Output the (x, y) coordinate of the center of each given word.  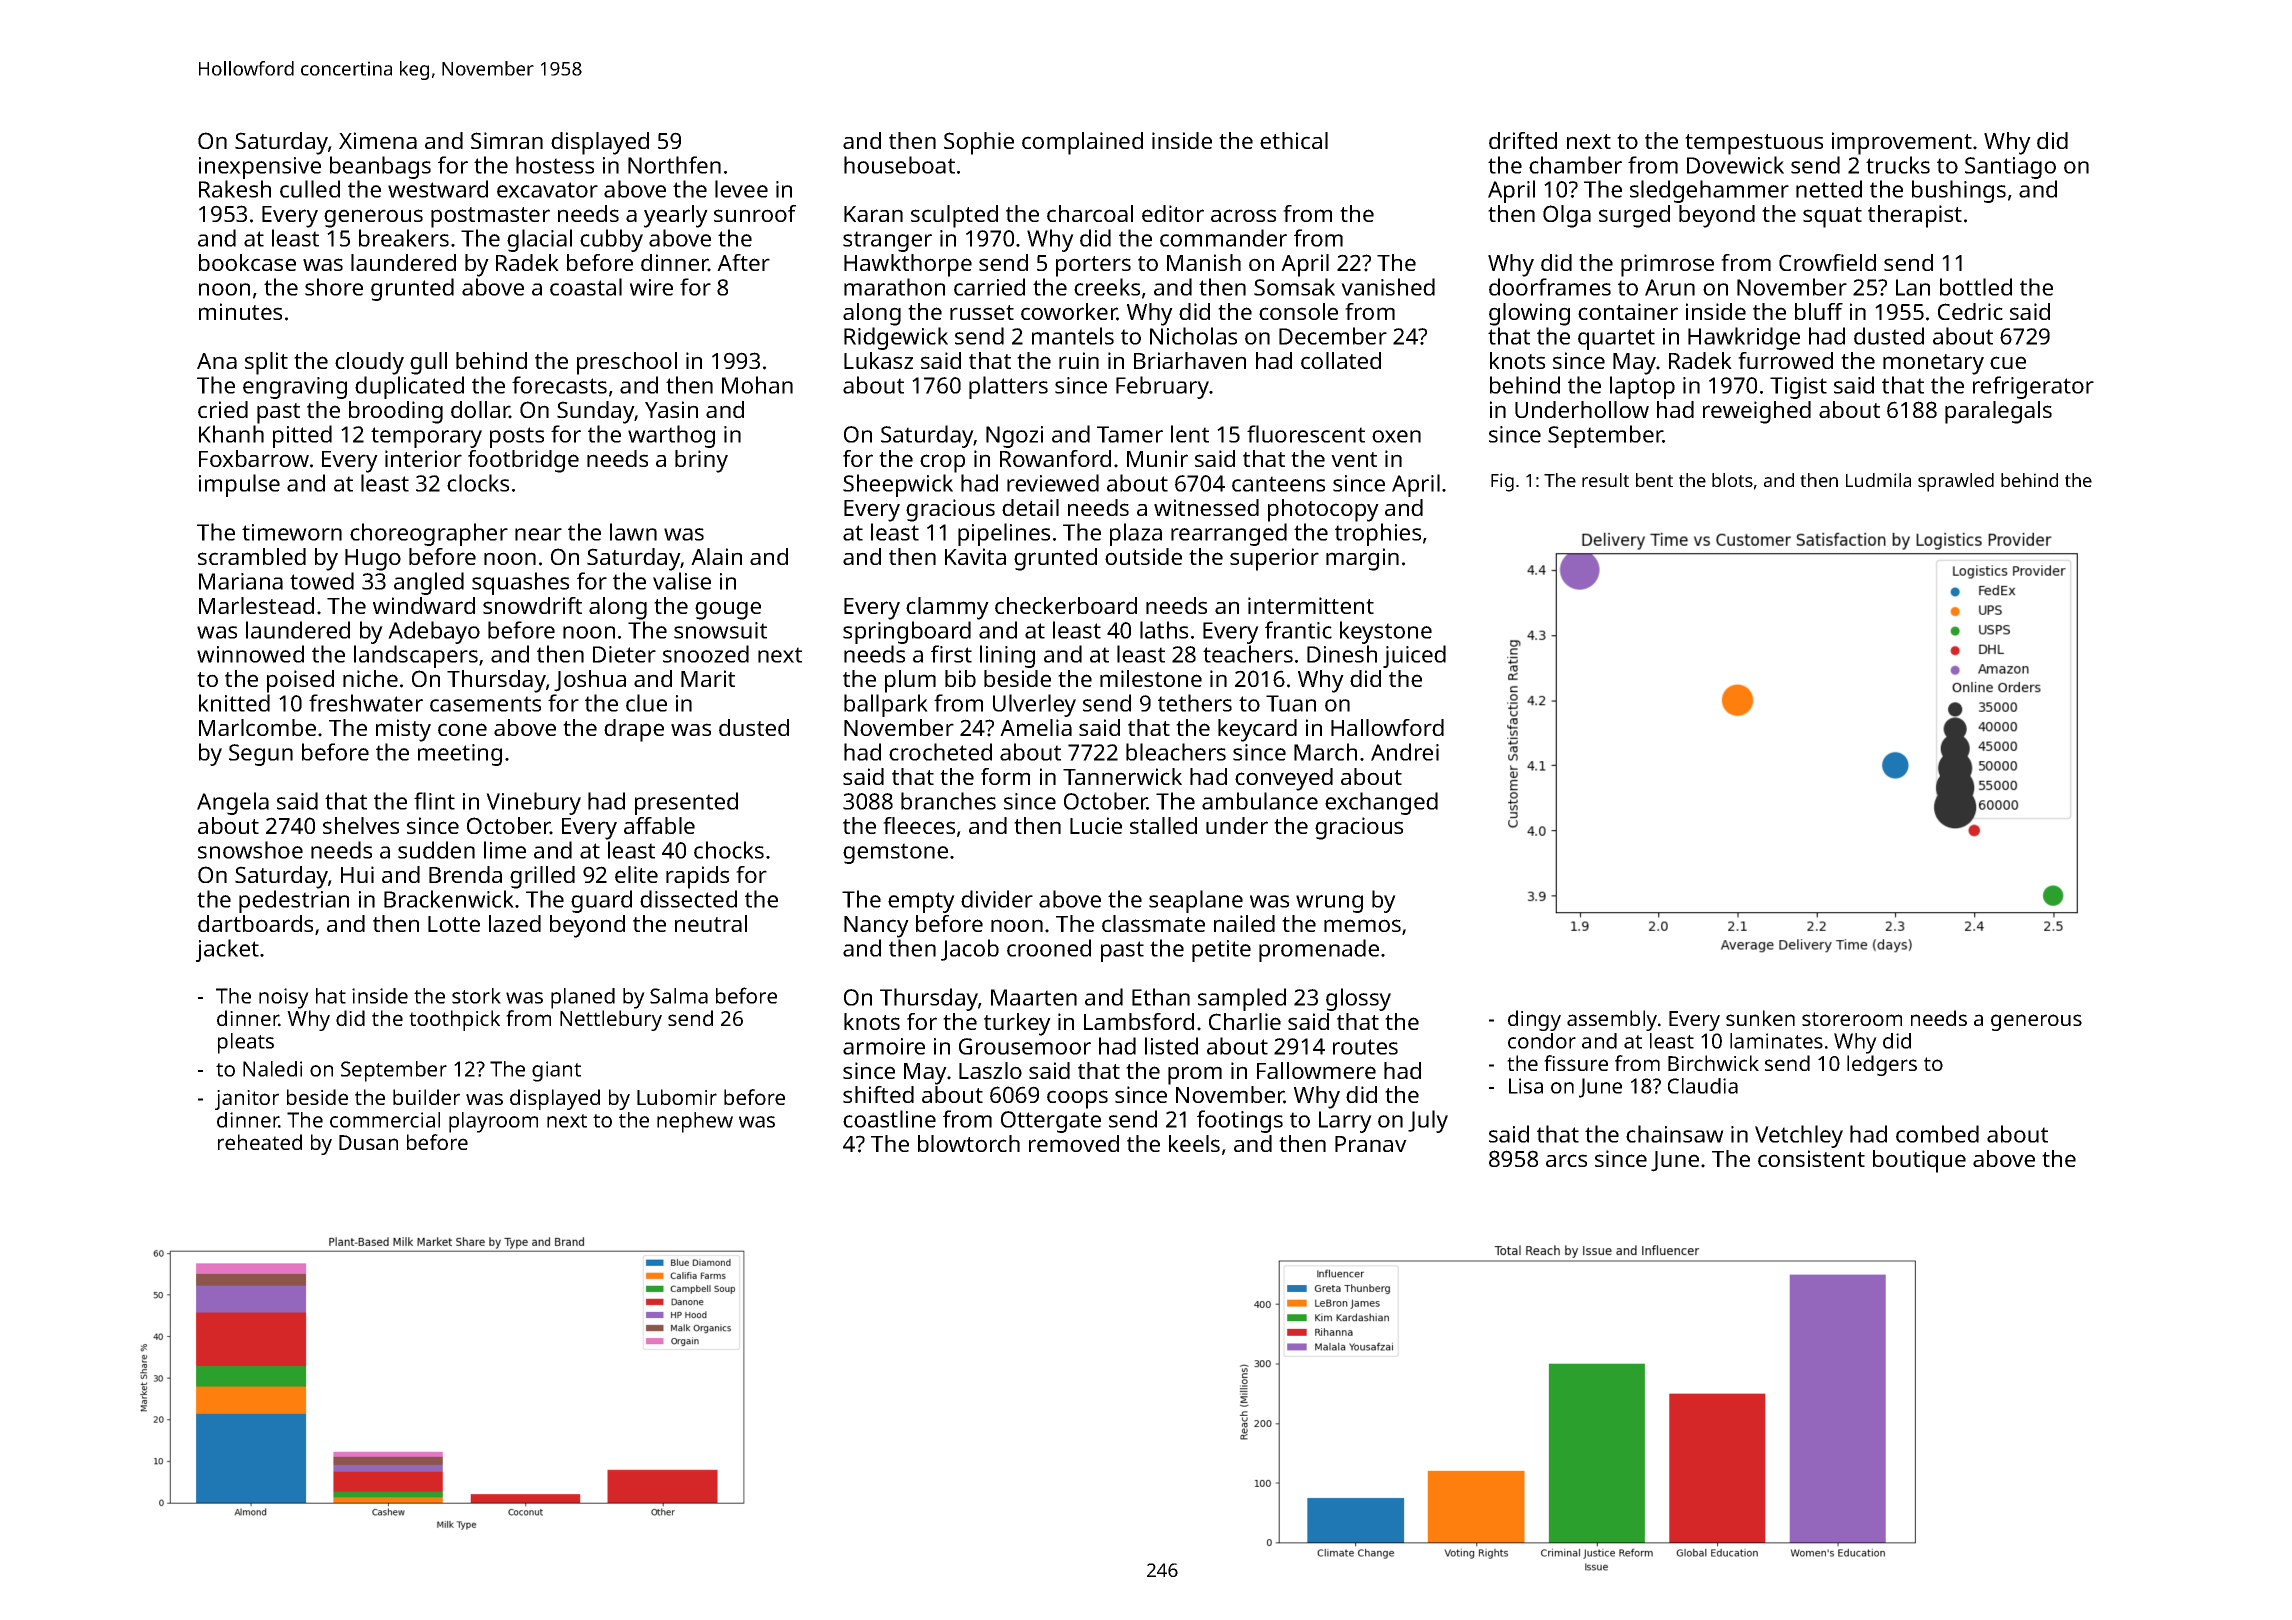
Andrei (1405, 752)
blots (1732, 480)
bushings (1959, 191)
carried (989, 287)
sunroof (755, 213)
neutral (711, 923)
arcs (1566, 1160)
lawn (633, 532)
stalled (1163, 825)
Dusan (368, 1142)
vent (1354, 459)
